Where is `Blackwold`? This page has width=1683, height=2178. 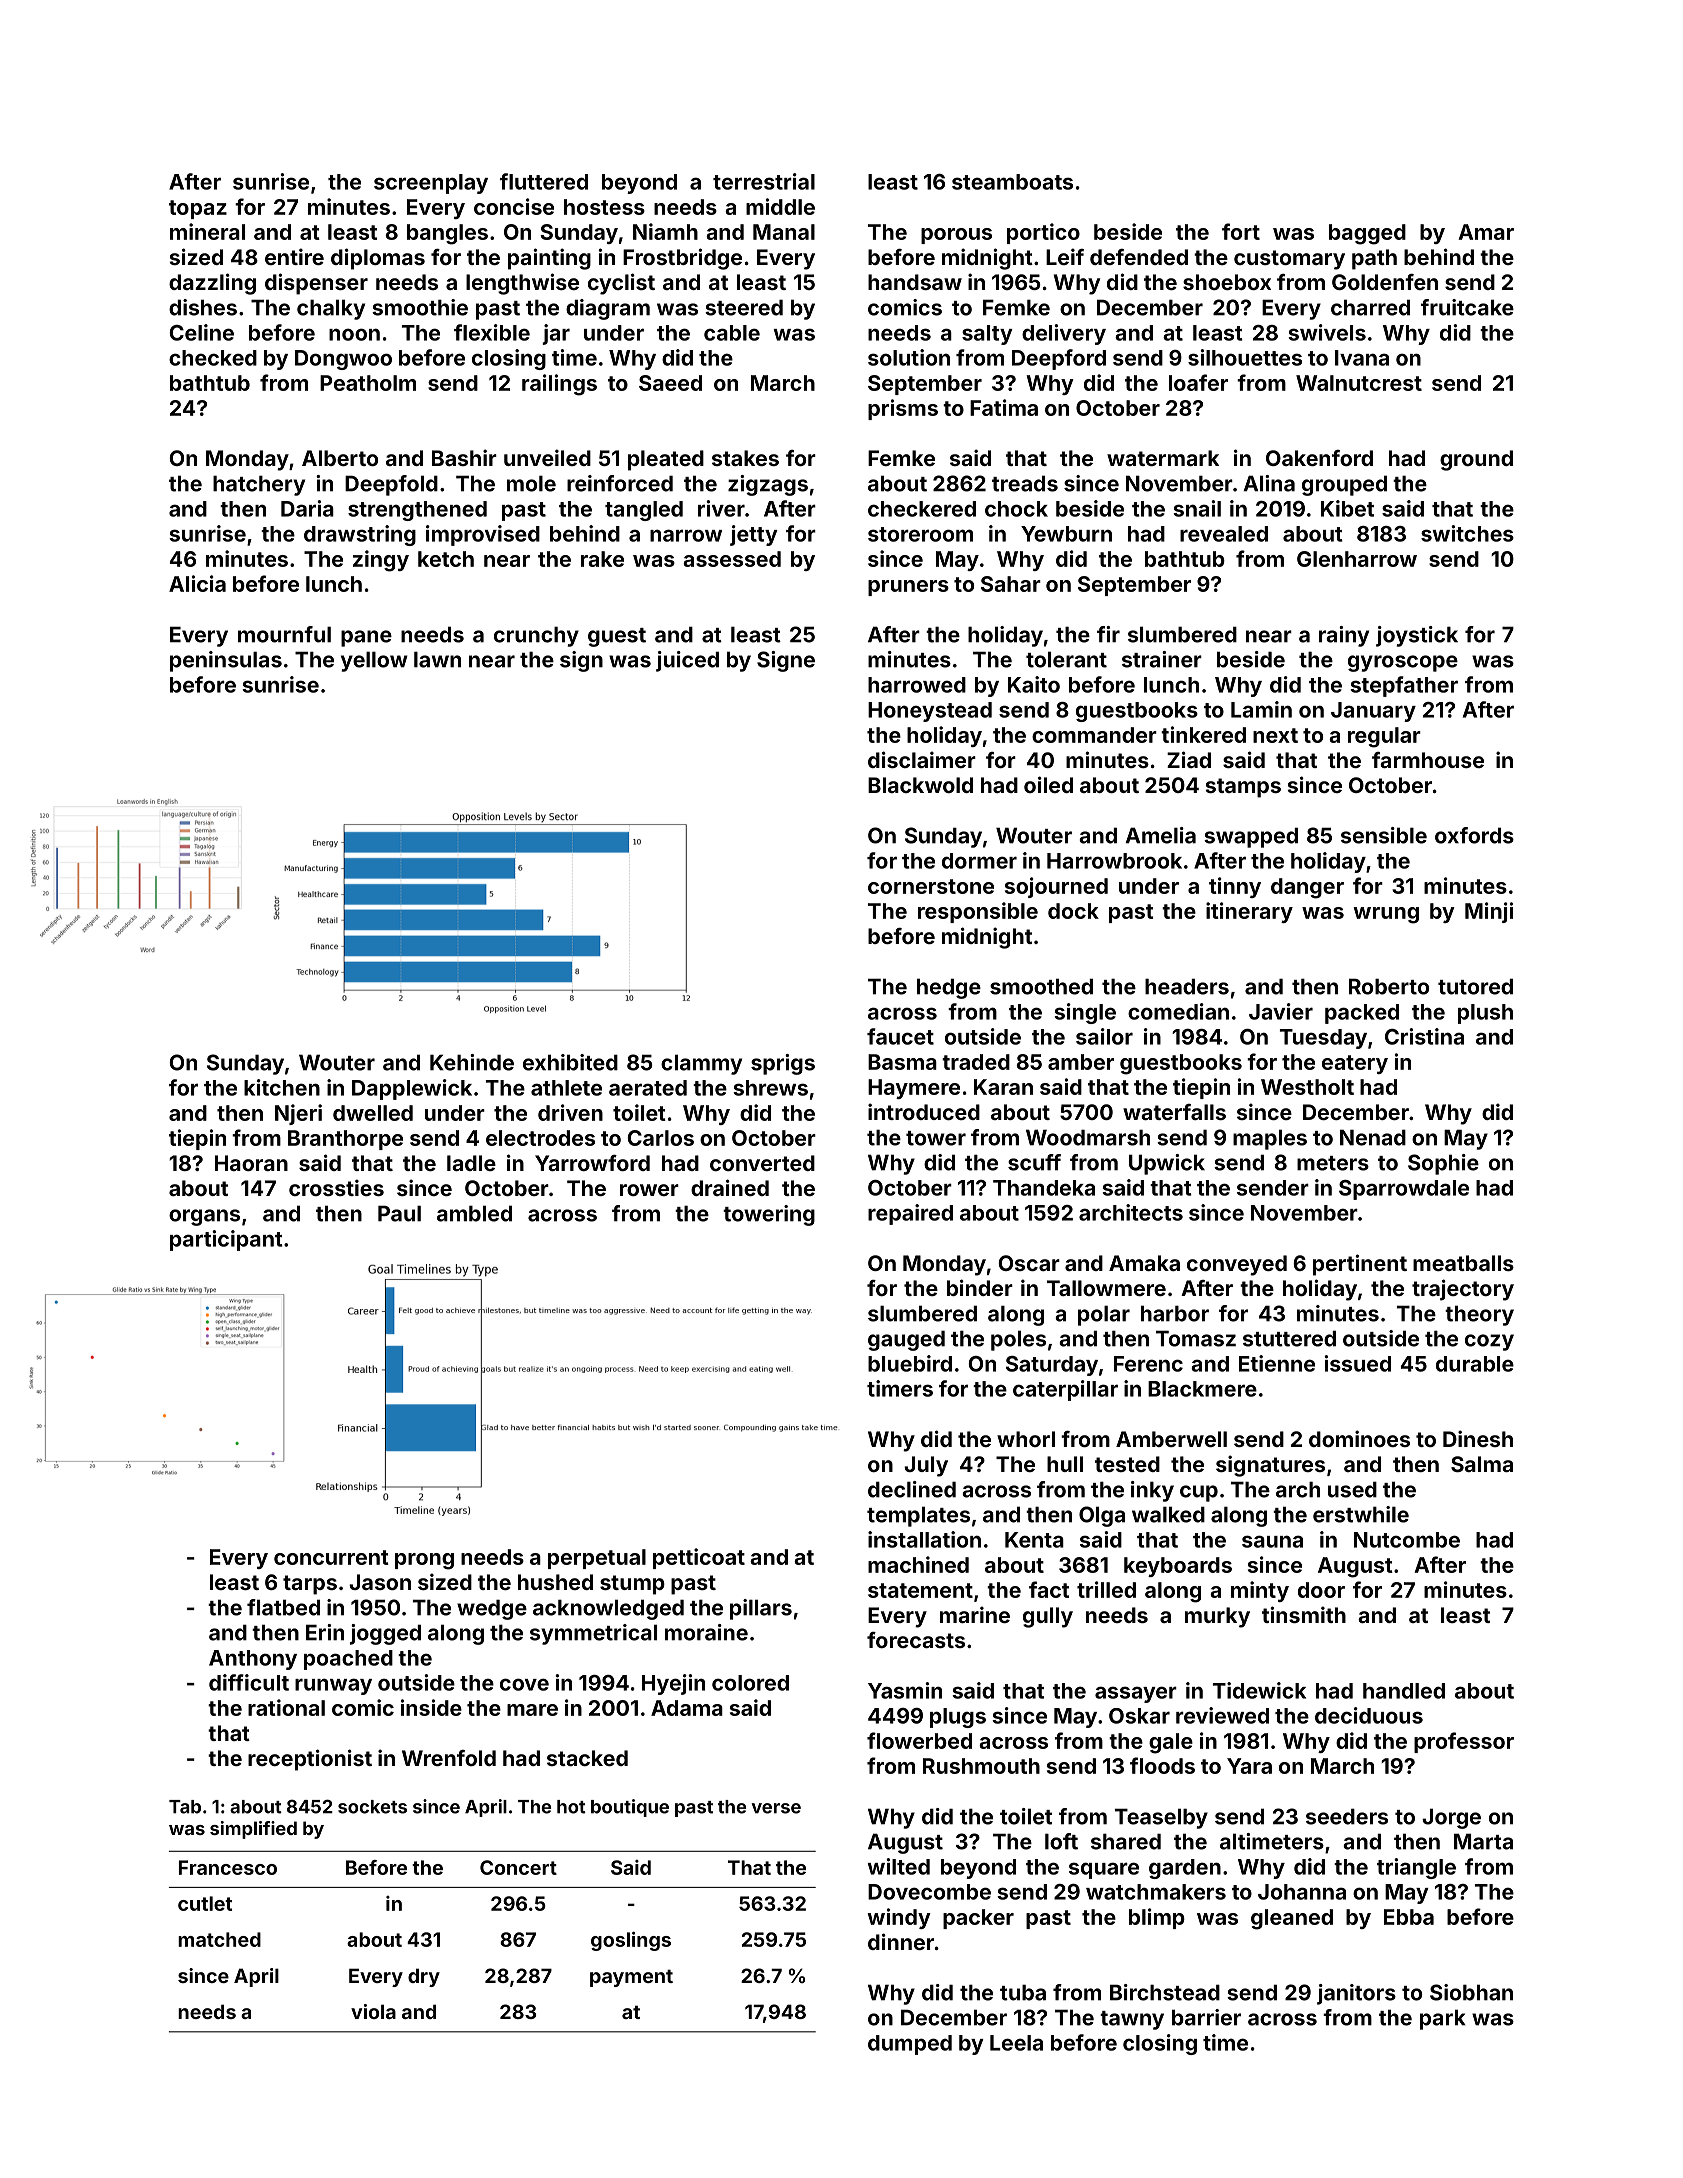
Blackwold is located at coordinates (920, 785).
